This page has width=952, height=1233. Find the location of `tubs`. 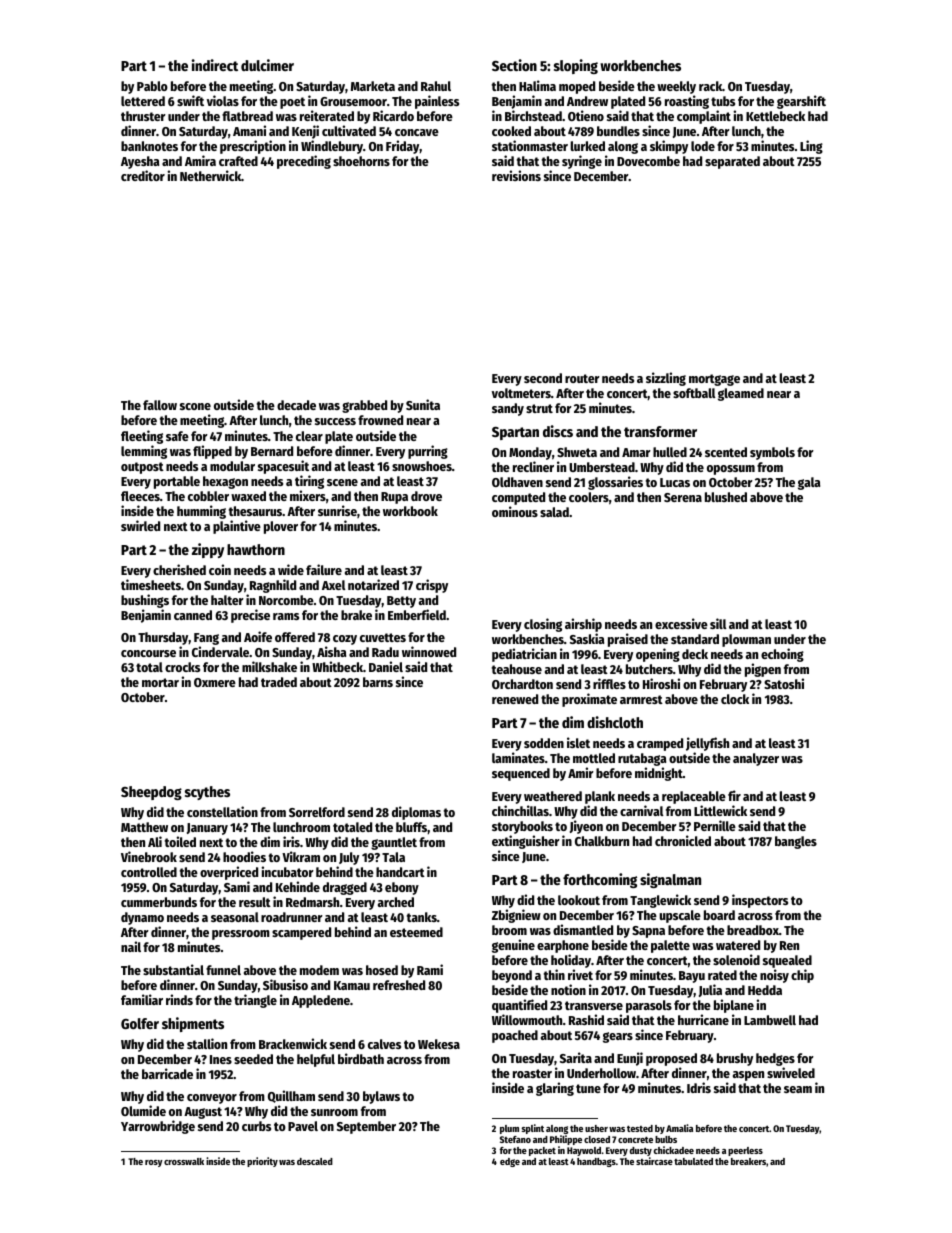

tubs is located at coordinates (723, 101).
